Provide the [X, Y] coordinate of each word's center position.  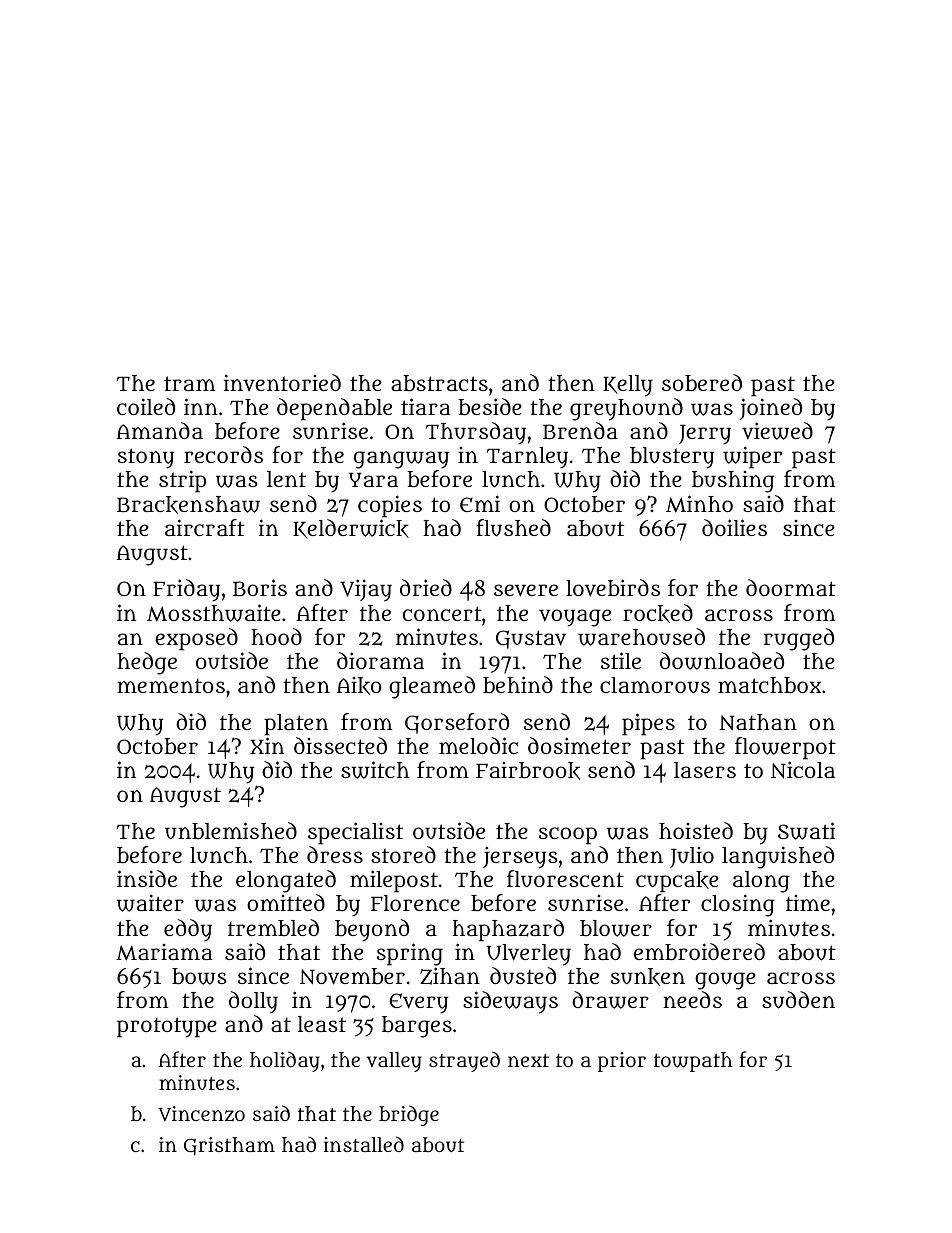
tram [189, 383]
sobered [702, 383]
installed [364, 1144]
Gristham [229, 1146]
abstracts [439, 383]
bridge [409, 1115]
